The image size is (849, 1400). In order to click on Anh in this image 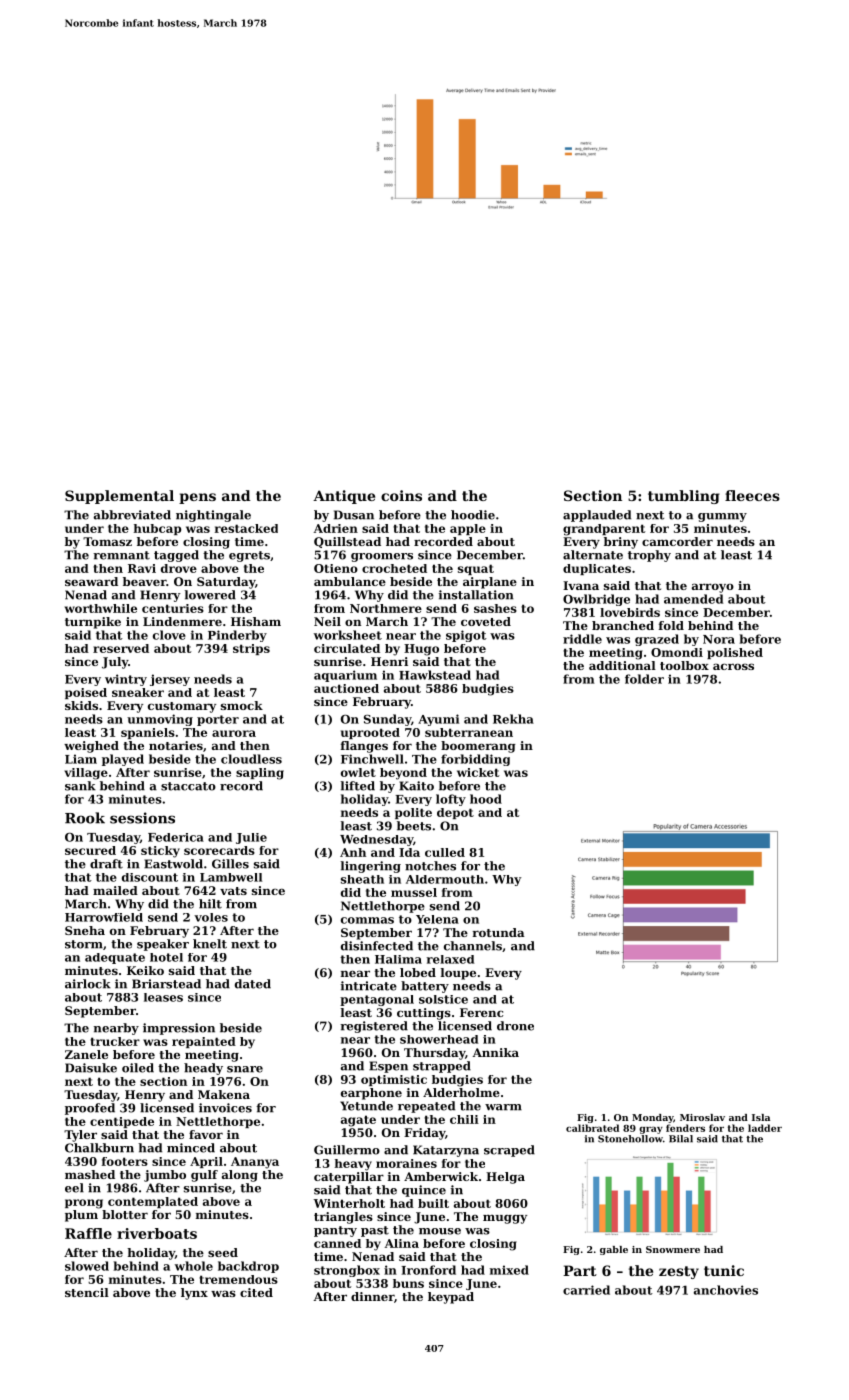, I will do `click(353, 852)`.
